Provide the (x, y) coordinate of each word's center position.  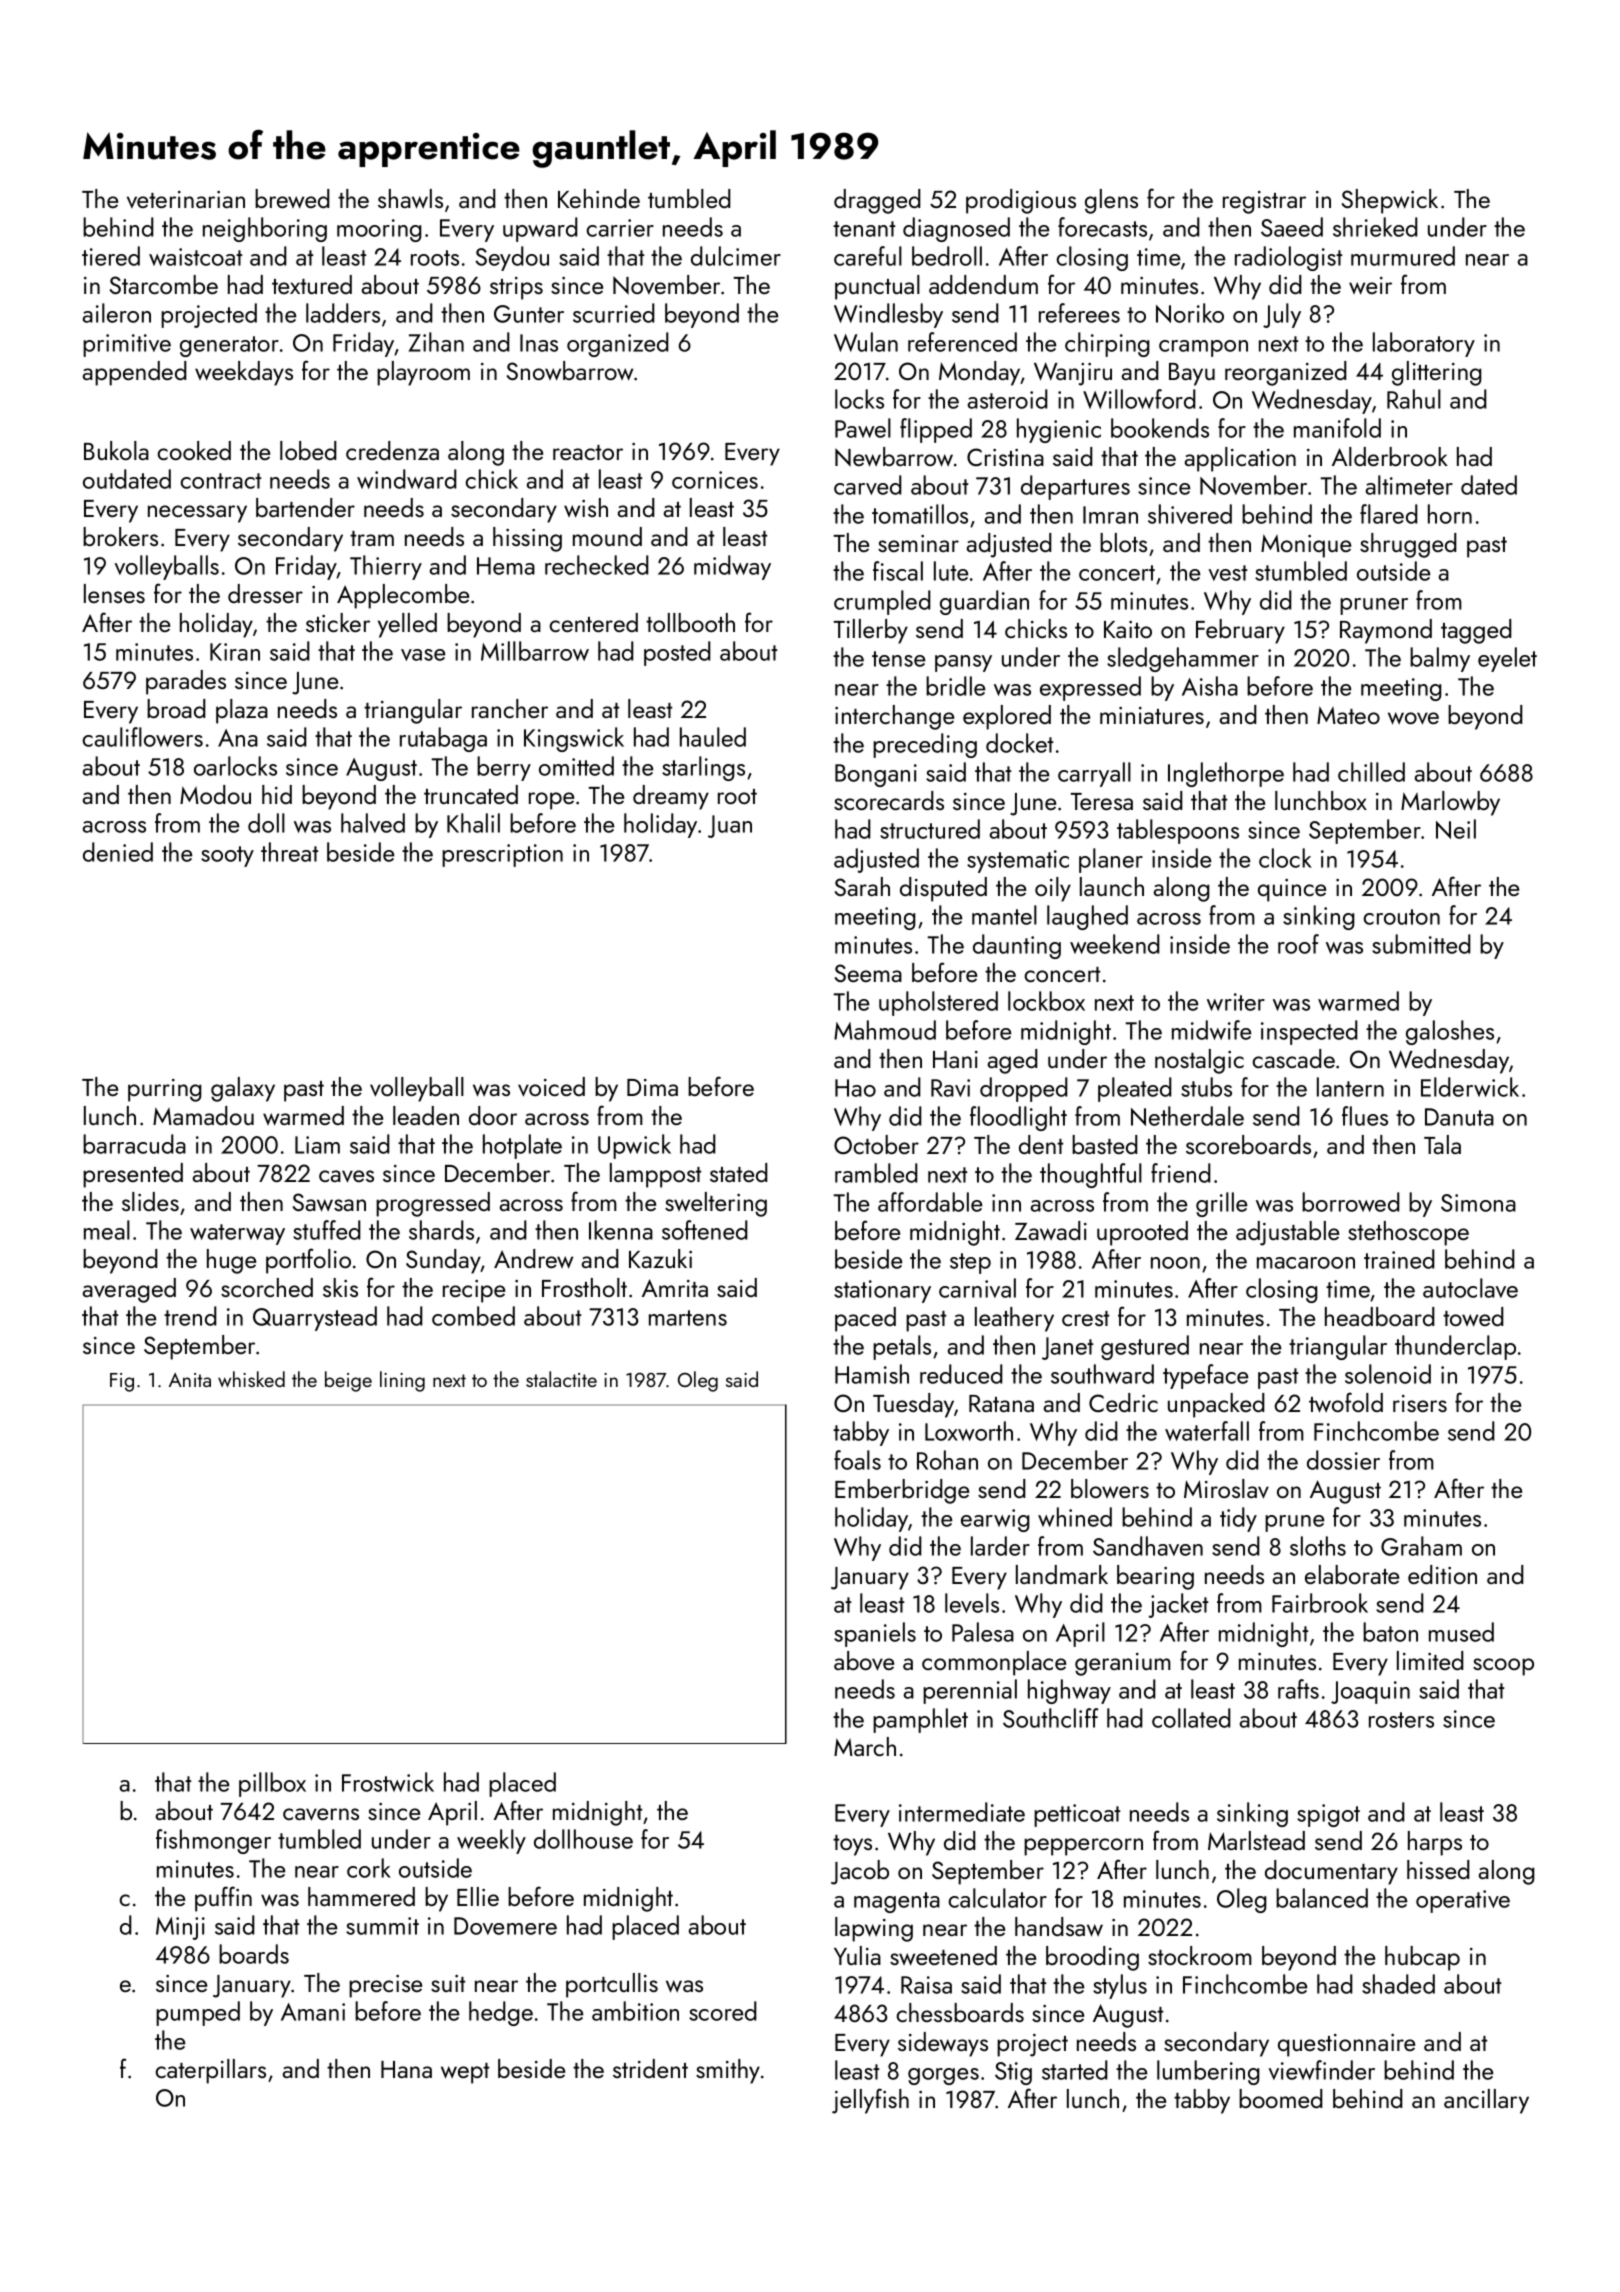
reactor (588, 452)
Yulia (857, 1955)
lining (402, 1381)
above (864, 1661)
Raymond (1386, 631)
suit (448, 1983)
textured (312, 284)
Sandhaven (1148, 1546)
